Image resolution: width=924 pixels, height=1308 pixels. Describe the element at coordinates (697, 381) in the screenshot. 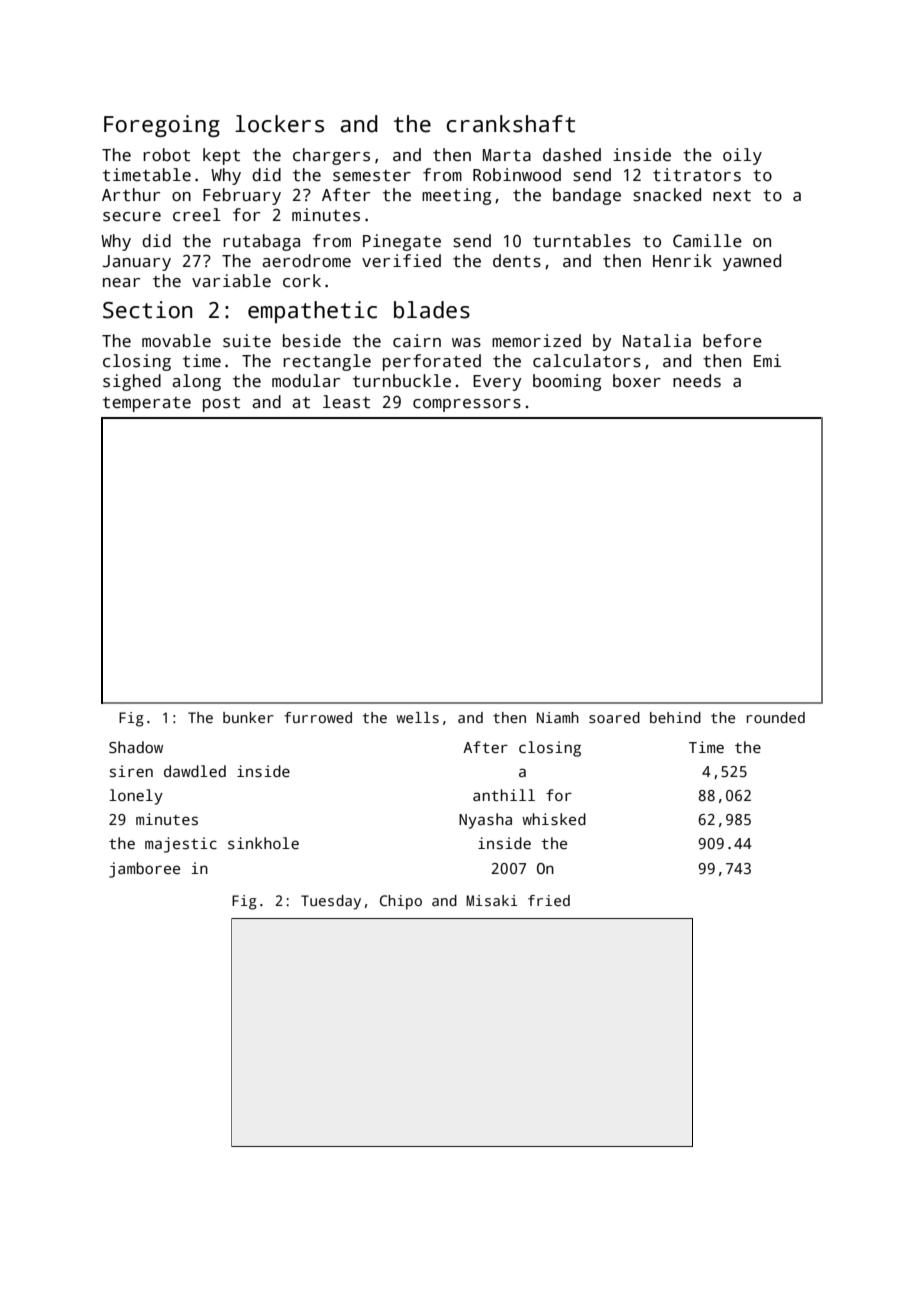

I see `needs` at that location.
